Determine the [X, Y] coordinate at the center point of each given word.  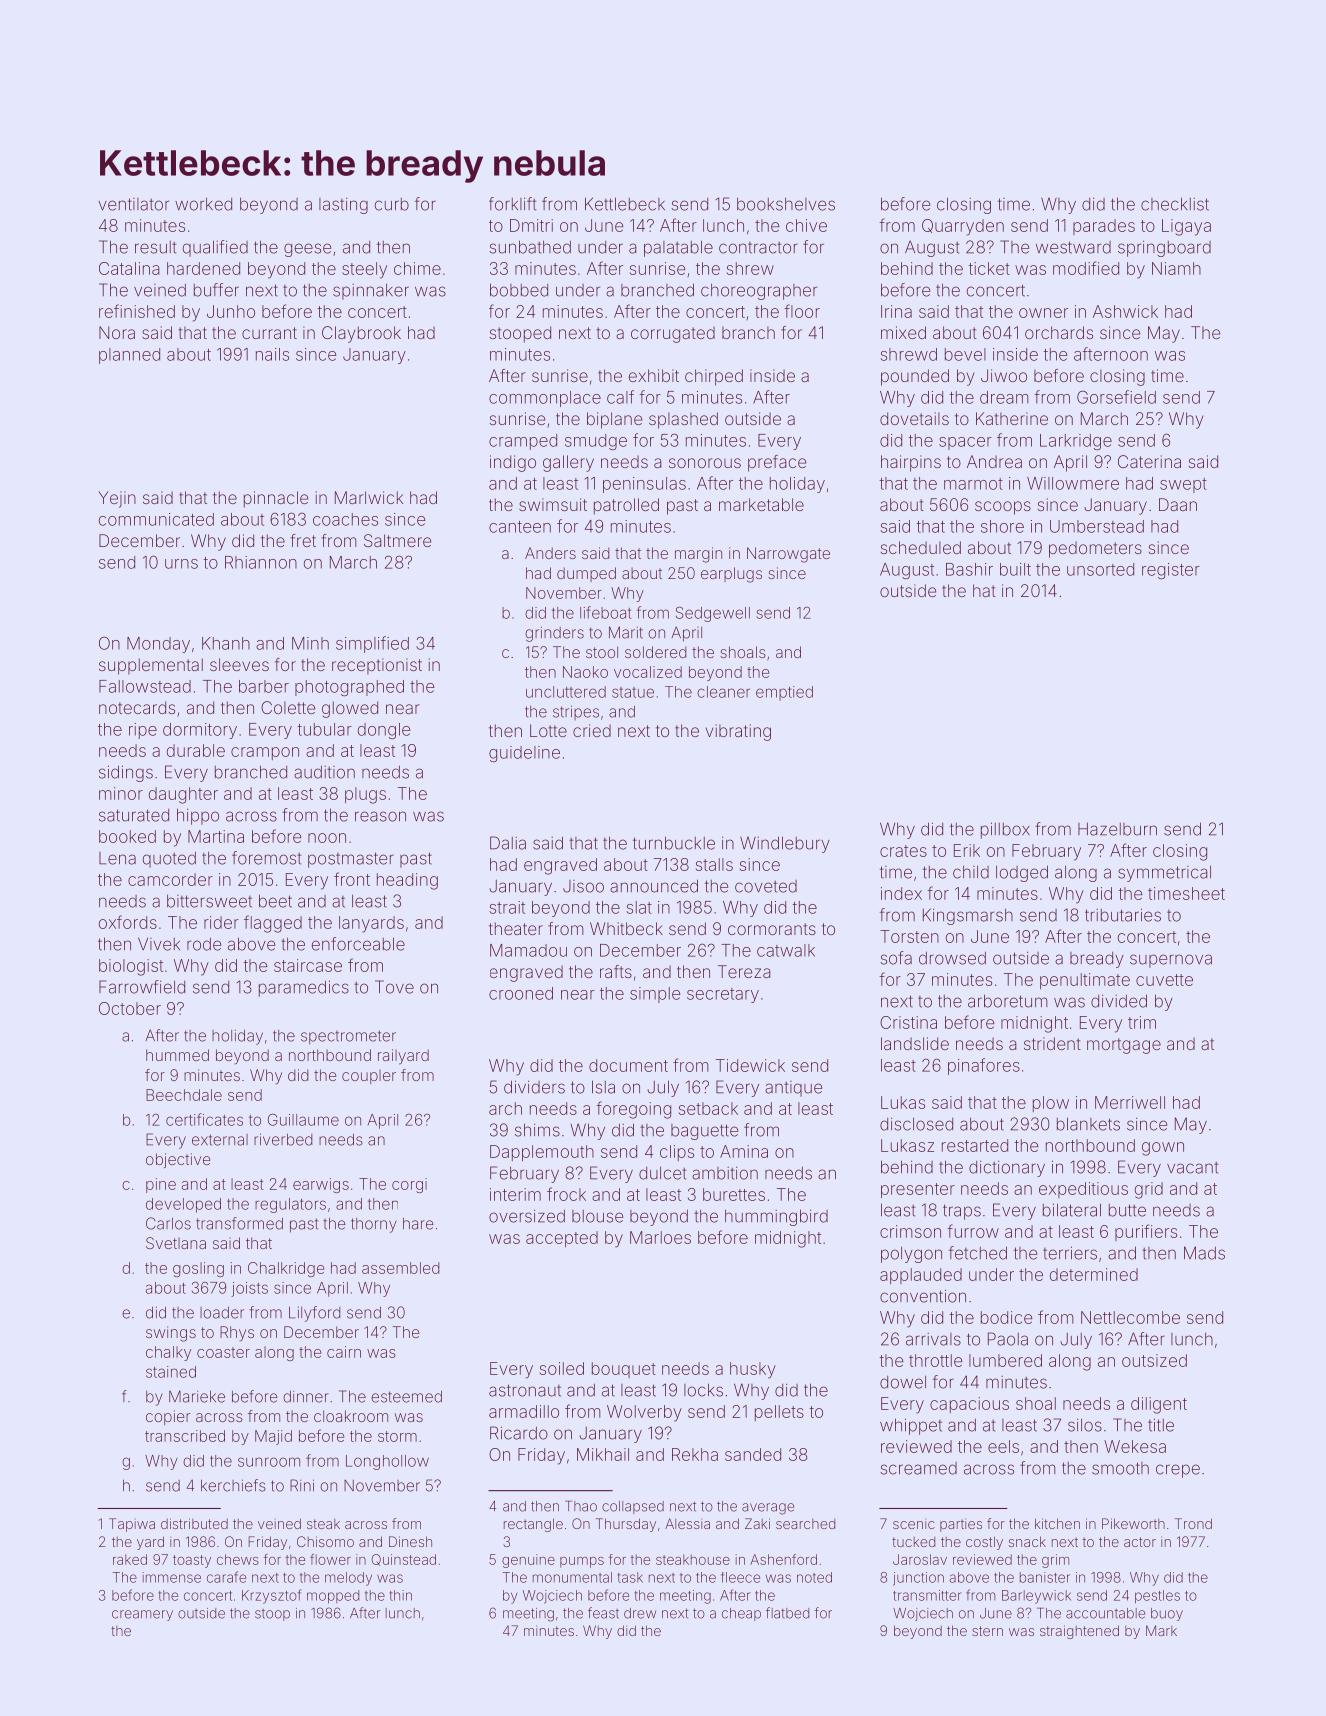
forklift [512, 204]
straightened [1079, 1632]
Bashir [969, 569]
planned [129, 356]
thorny [374, 1225]
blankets [1088, 1124]
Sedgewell [713, 614]
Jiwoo [1004, 375]
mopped [333, 1597]
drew [640, 1613]
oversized [527, 1216]
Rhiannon [261, 562]
